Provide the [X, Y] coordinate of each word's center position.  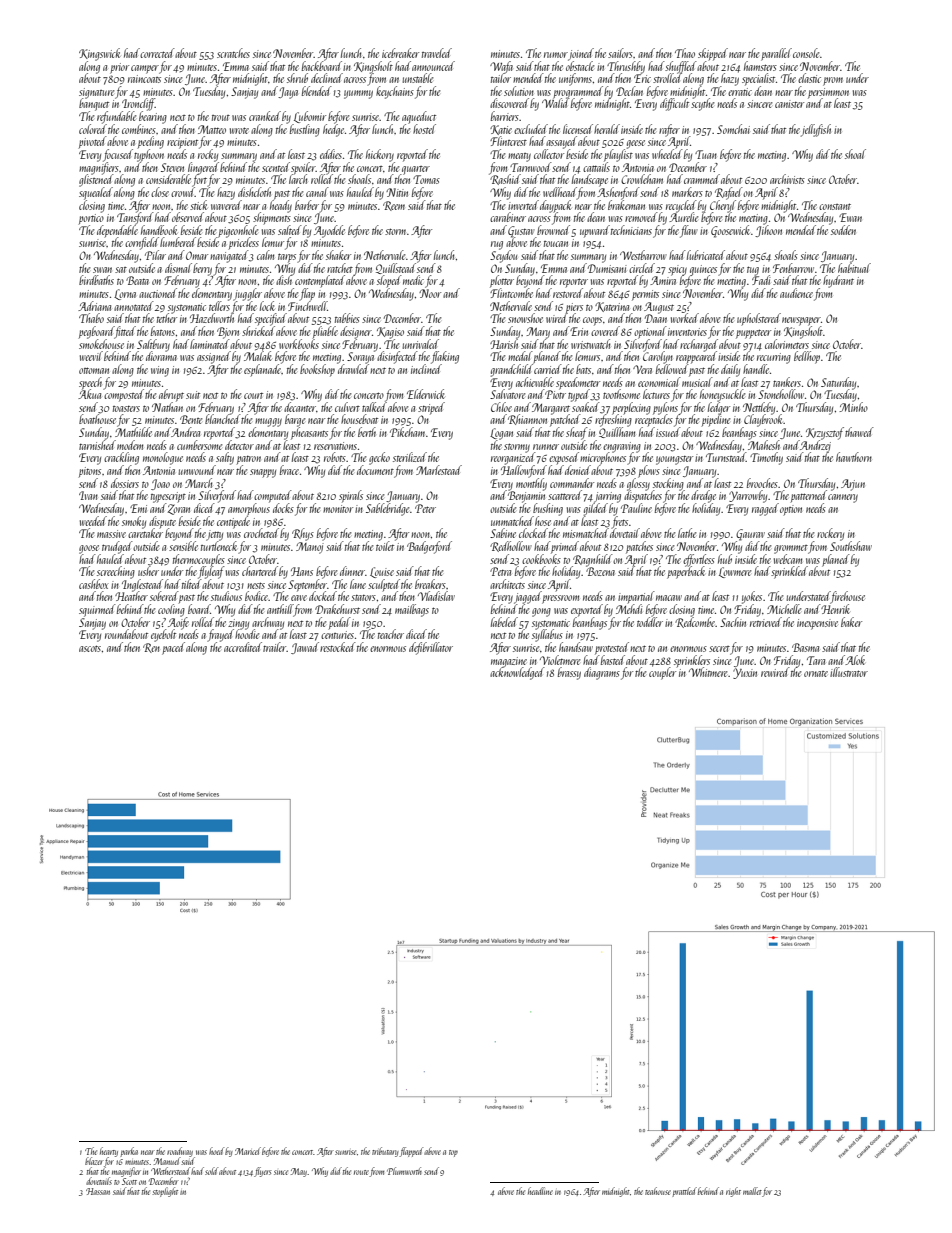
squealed [96, 193]
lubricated [706, 255]
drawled [353, 369]
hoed [216, 1151]
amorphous [249, 509]
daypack [556, 206]
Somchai [733, 129]
